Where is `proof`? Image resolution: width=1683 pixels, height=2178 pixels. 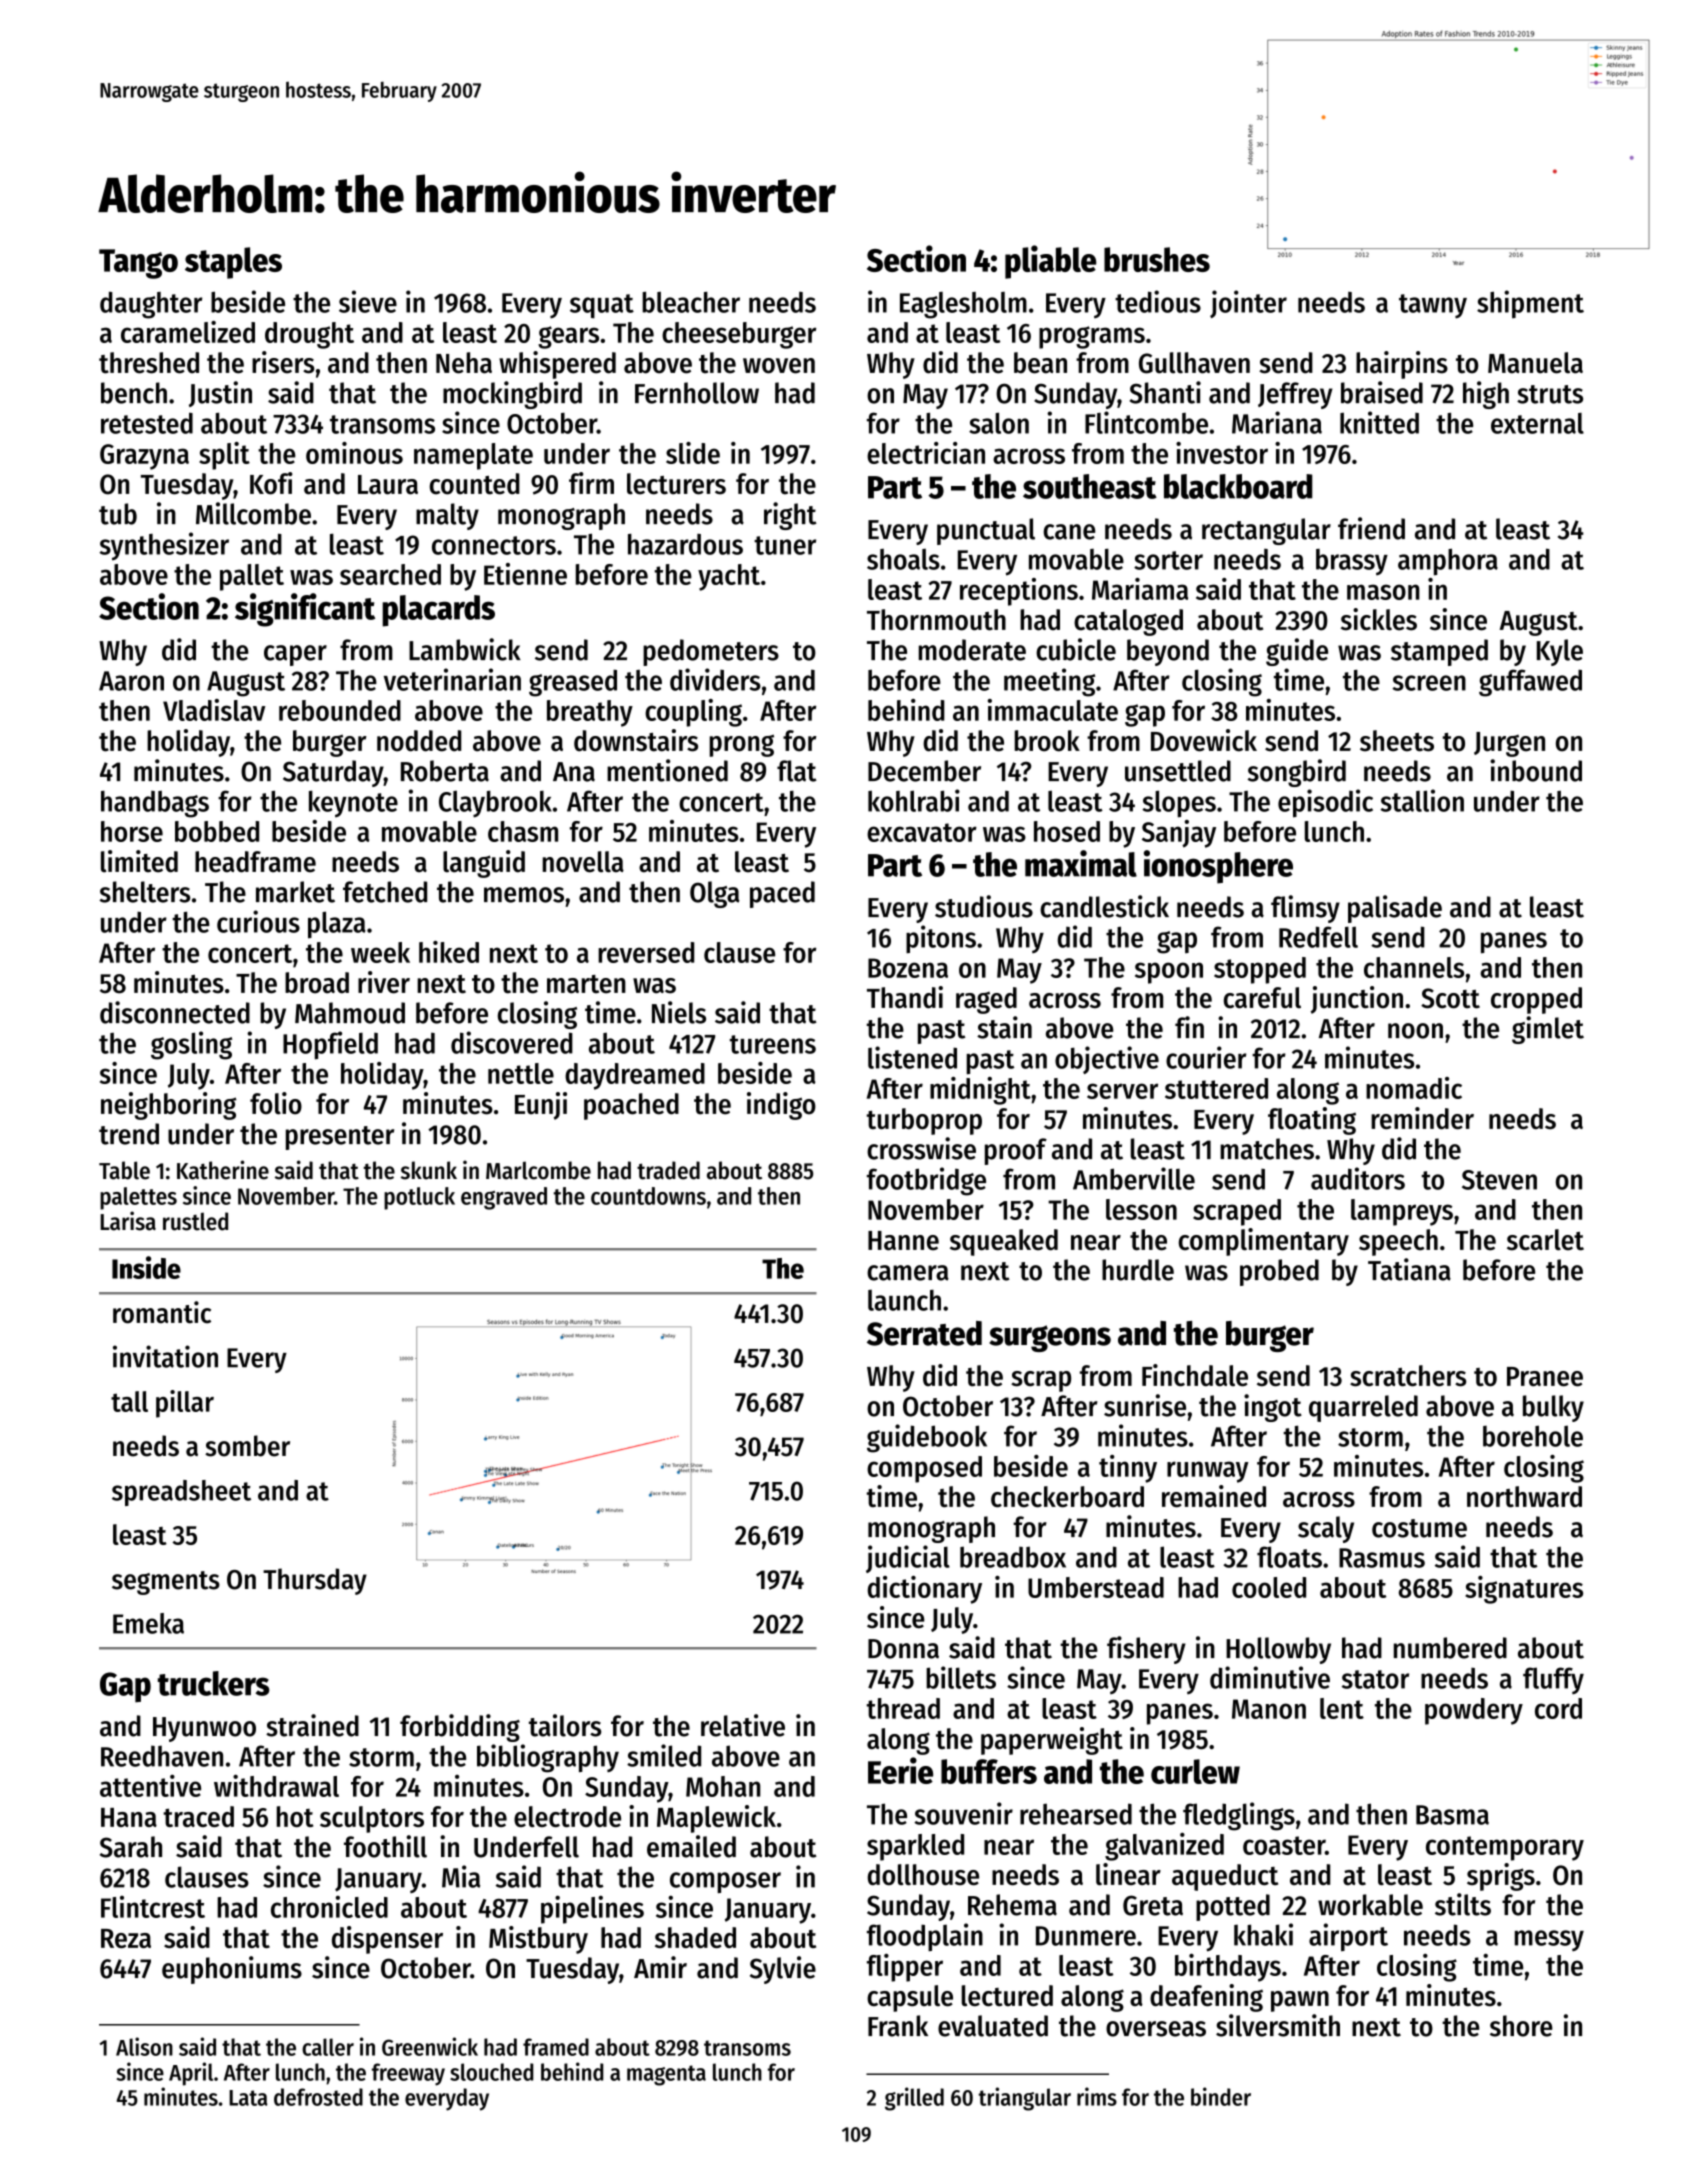
proof is located at coordinates (1016, 1151).
